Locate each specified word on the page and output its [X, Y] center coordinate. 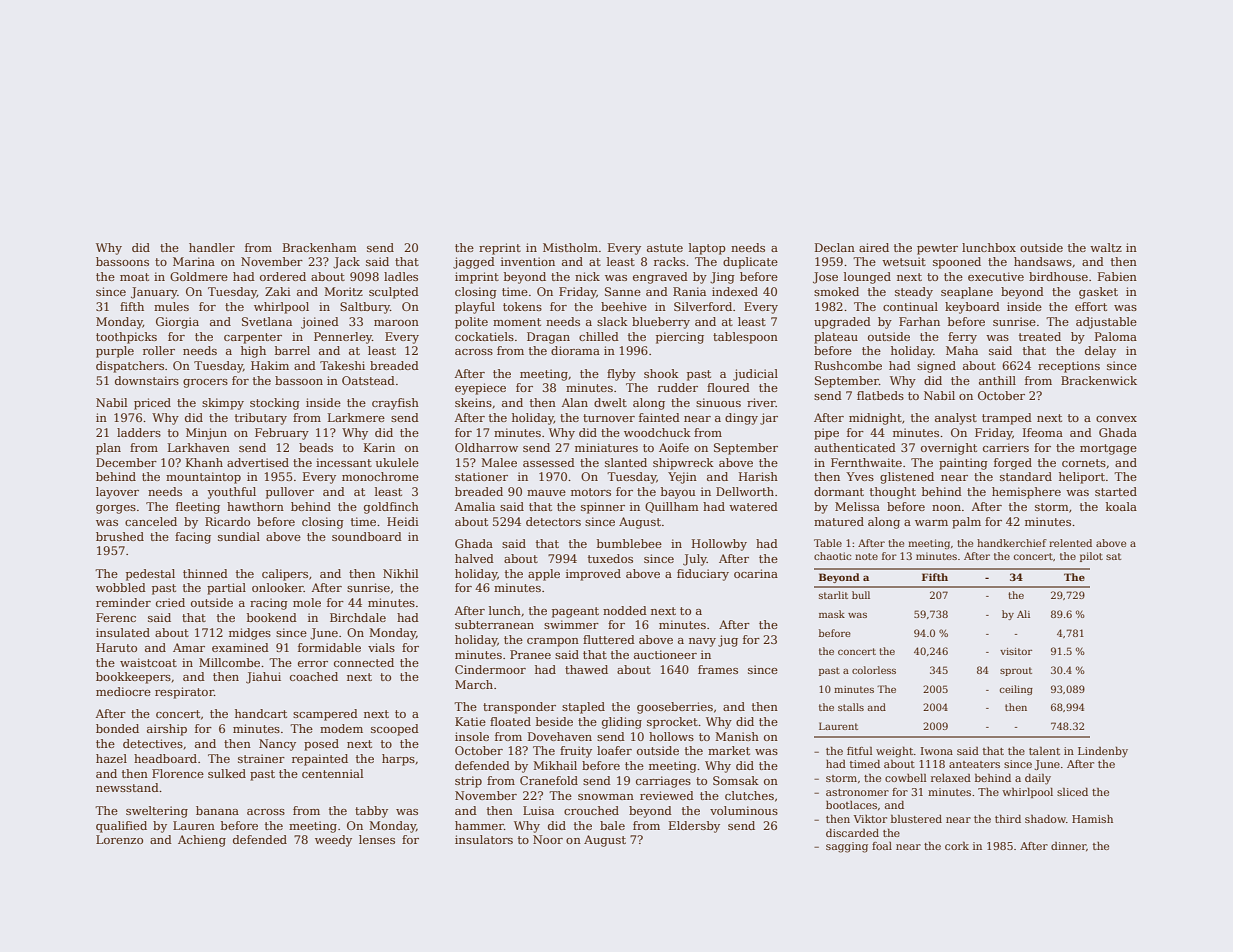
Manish [737, 736]
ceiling [1016, 690]
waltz [1106, 247]
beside [554, 721]
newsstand [127, 787]
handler [212, 247]
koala [1121, 506]
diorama [575, 350]
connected [364, 662]
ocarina [756, 573]
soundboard [367, 536]
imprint [477, 278]
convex [1116, 419]
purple [115, 352]
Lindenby [1103, 752]
